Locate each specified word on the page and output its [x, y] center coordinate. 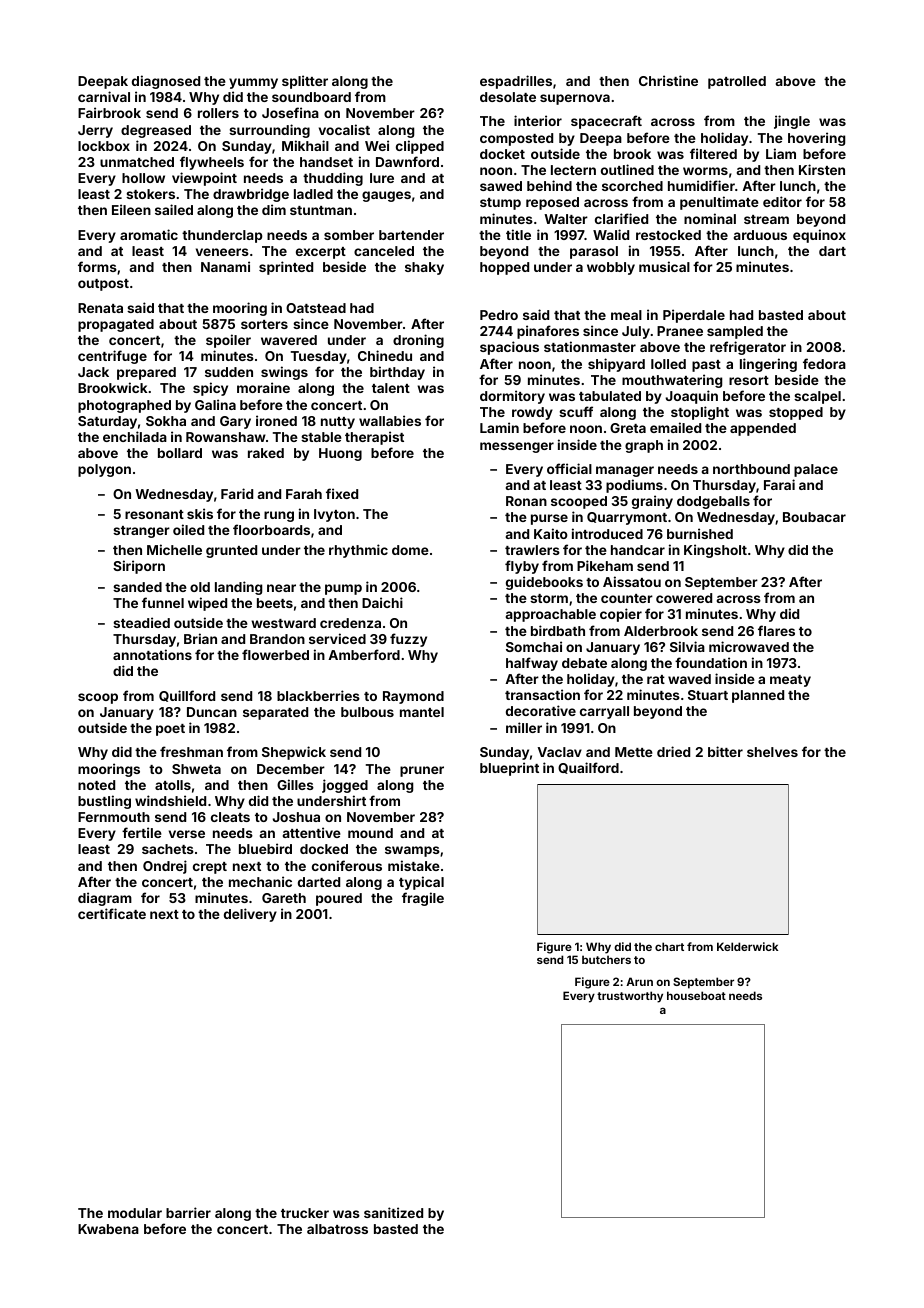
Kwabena [108, 1229]
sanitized [393, 1212]
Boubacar [814, 517]
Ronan [526, 501]
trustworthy [630, 997]
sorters [264, 324]
